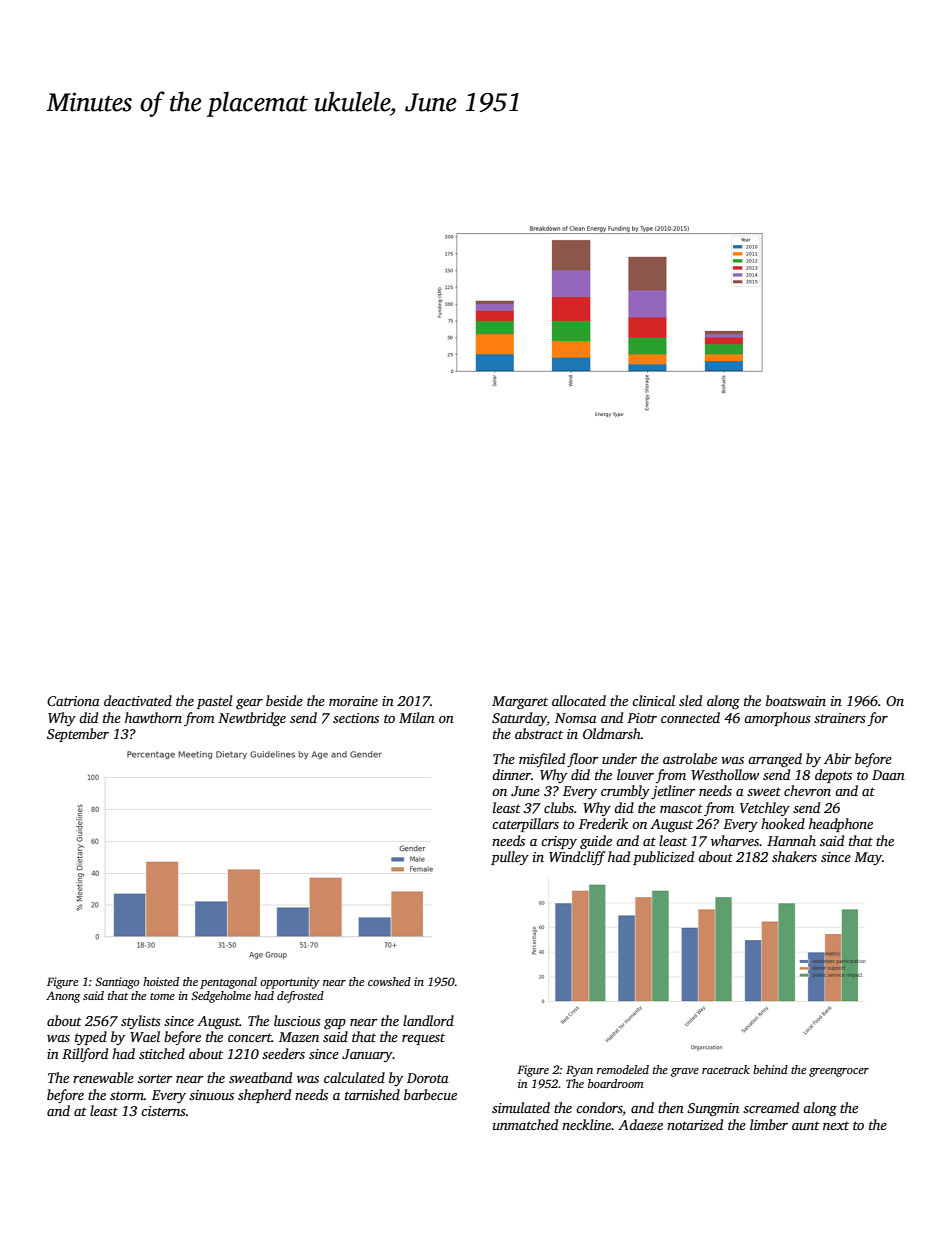 The height and width of the screenshot is (1233, 952). What do you see at coordinates (162, 1053) in the screenshot?
I see `stitched` at bounding box center [162, 1053].
